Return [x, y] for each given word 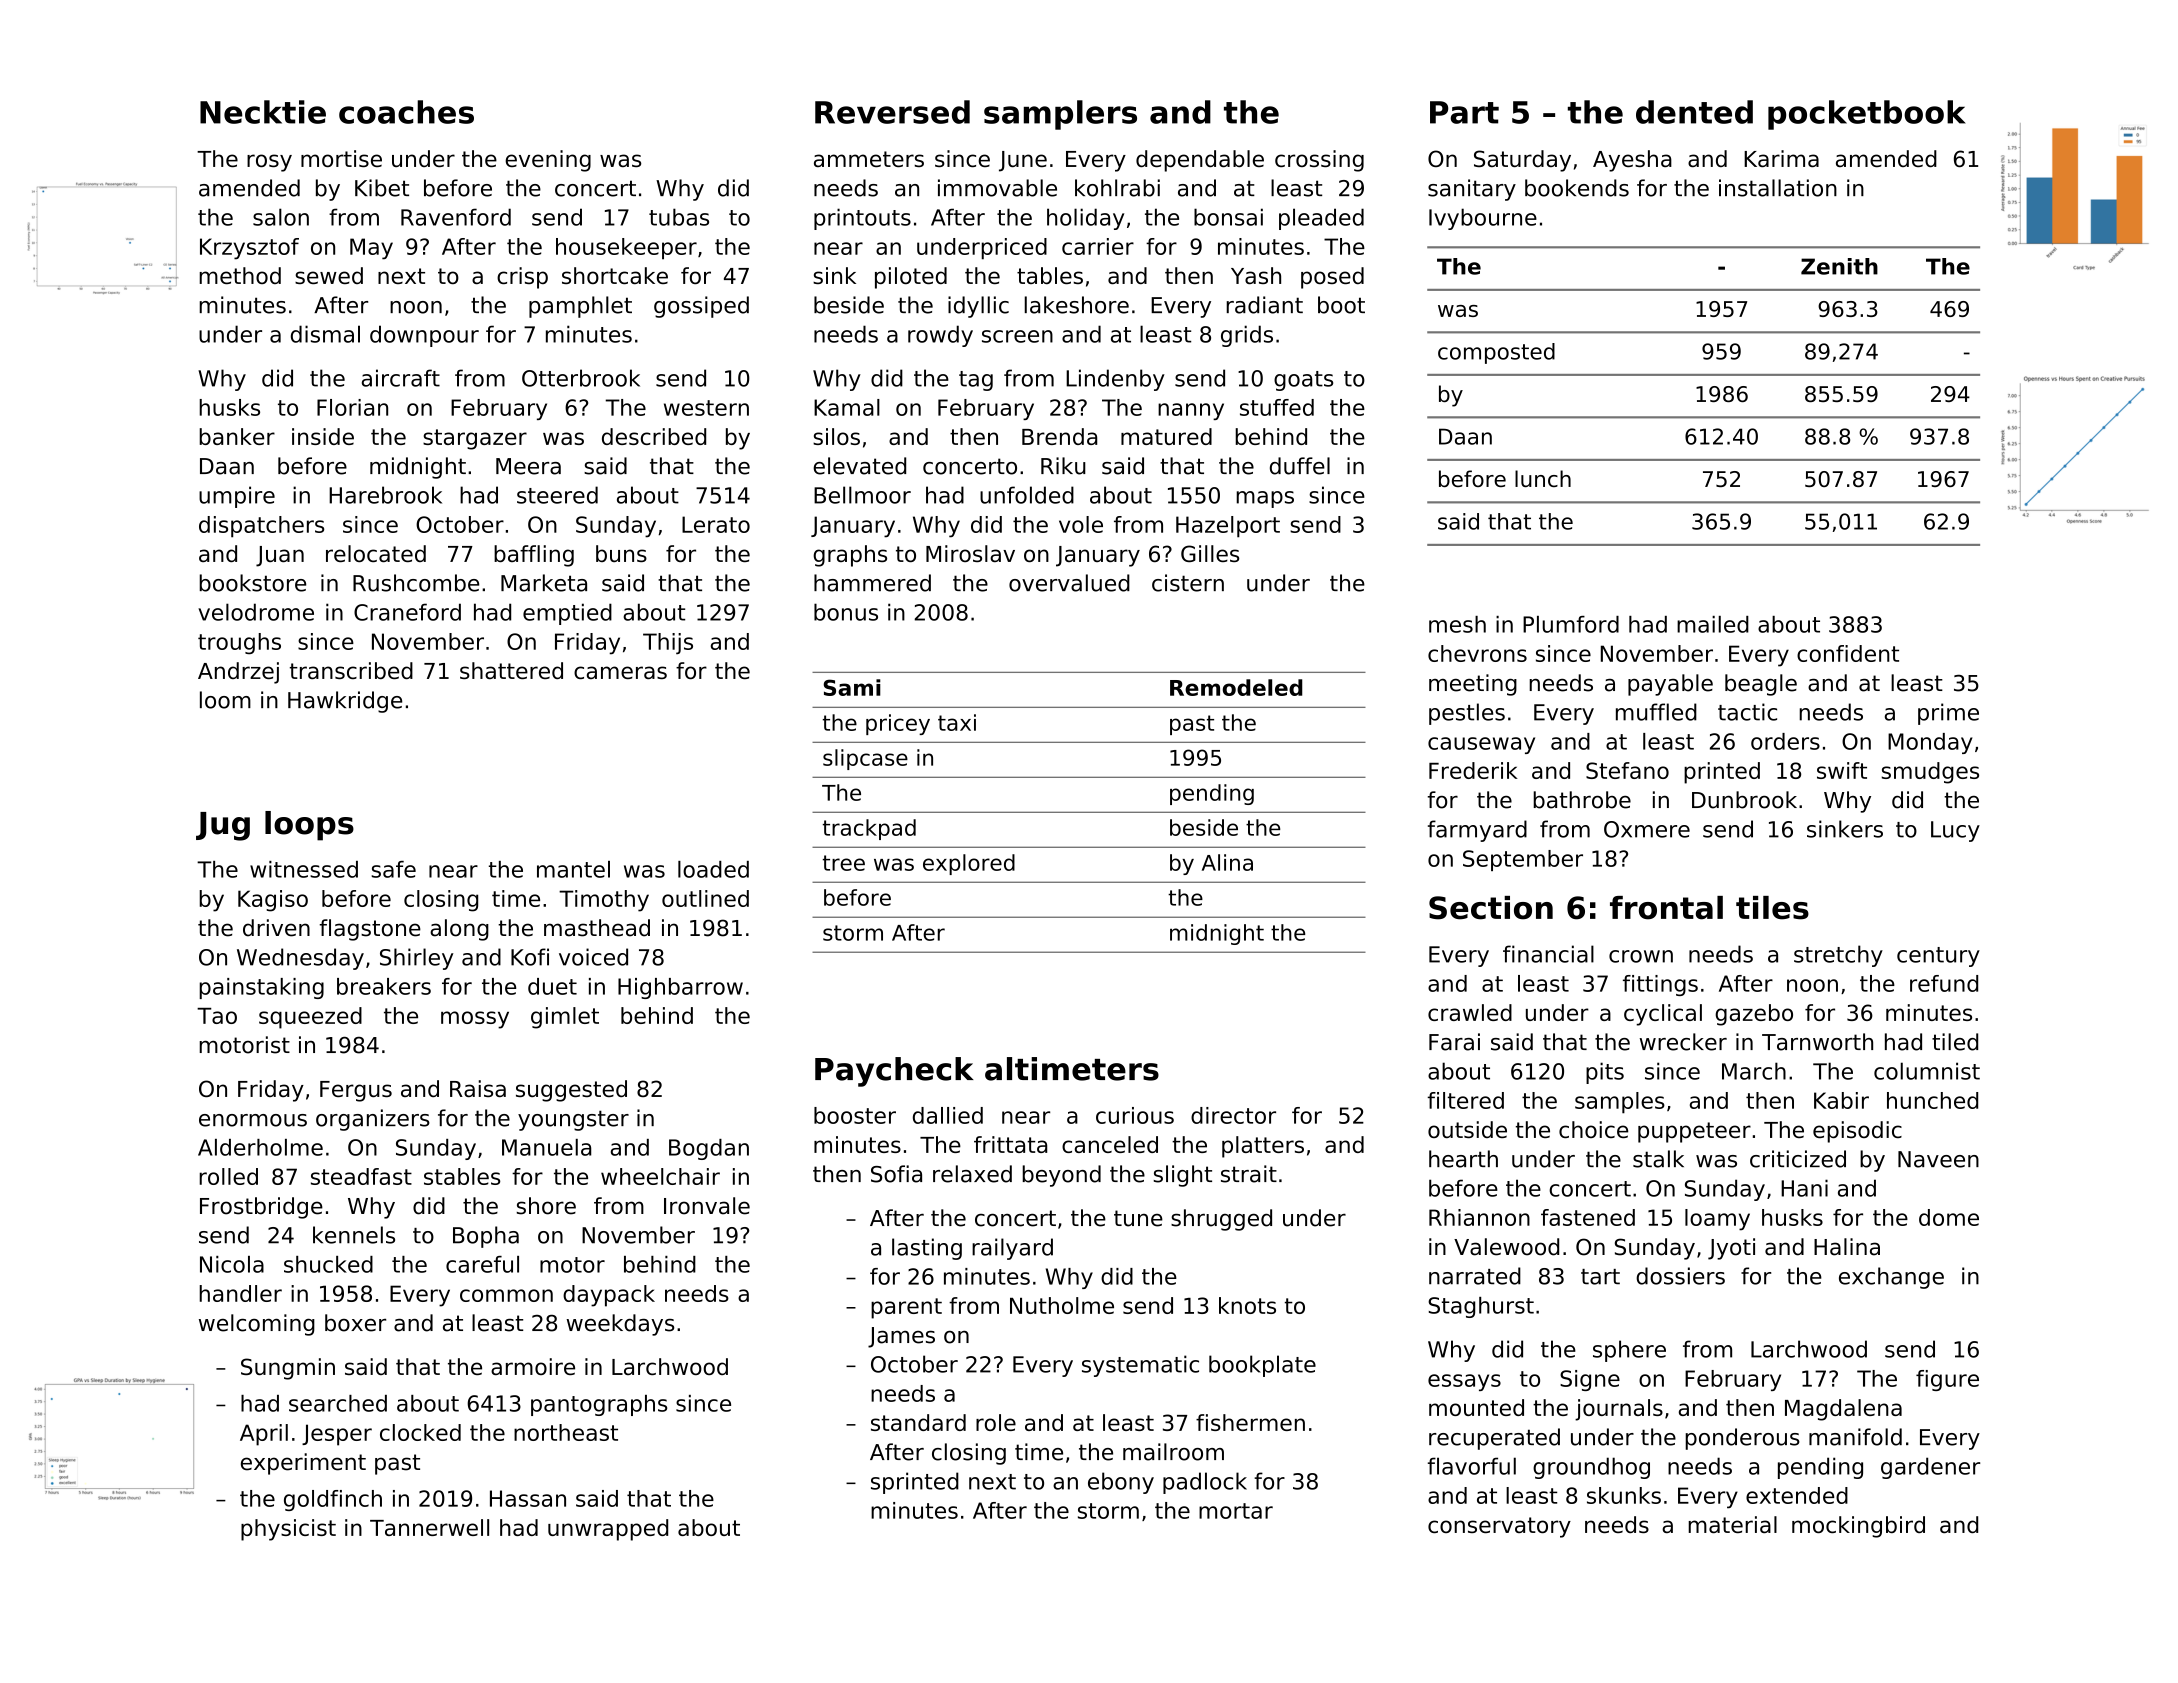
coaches [406, 112]
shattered [511, 670]
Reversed [892, 112]
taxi [957, 722]
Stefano [1627, 770]
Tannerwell [429, 1527]
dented [1694, 112]
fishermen [1250, 1422]
